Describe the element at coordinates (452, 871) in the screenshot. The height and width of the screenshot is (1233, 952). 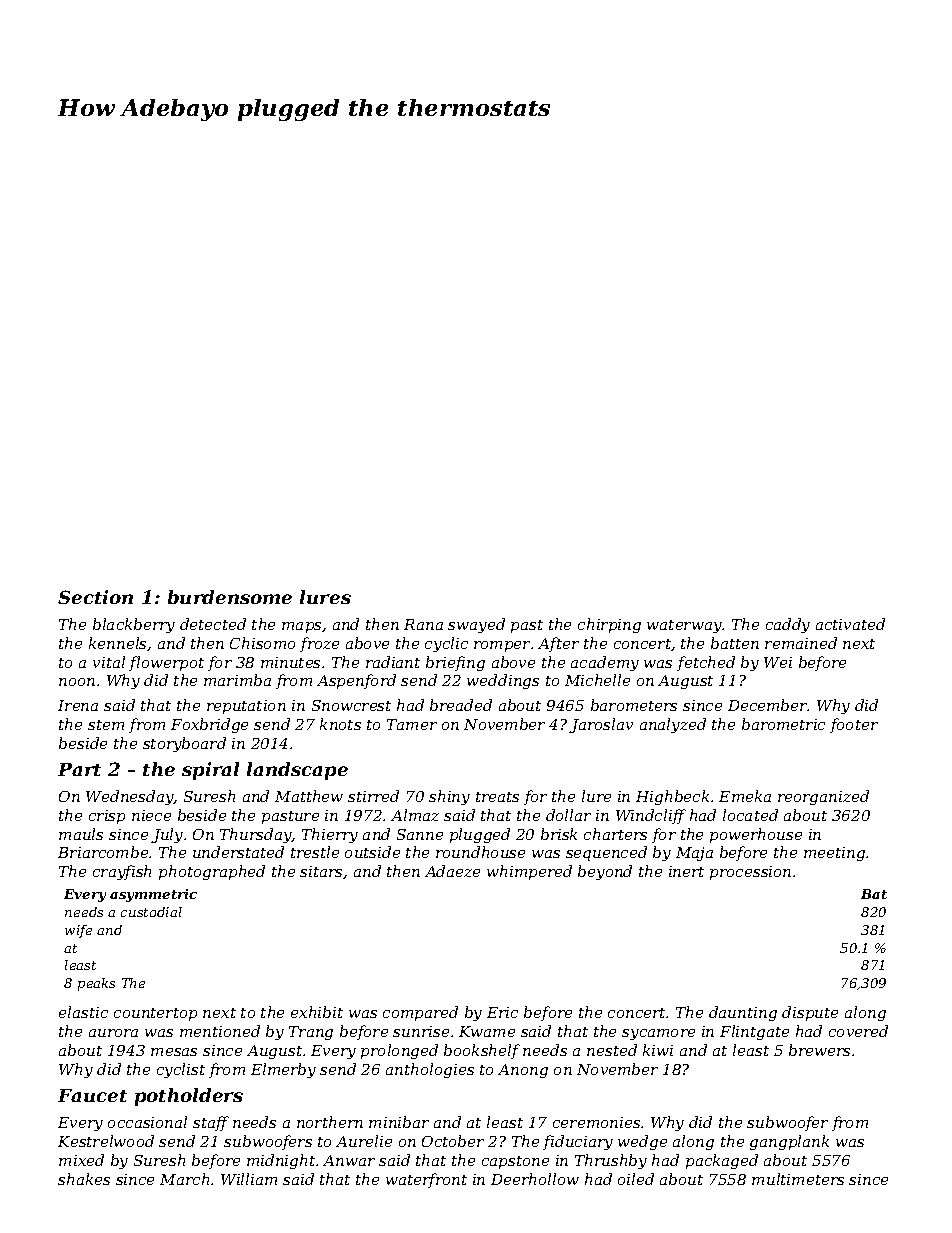
I see `Adaeze` at that location.
